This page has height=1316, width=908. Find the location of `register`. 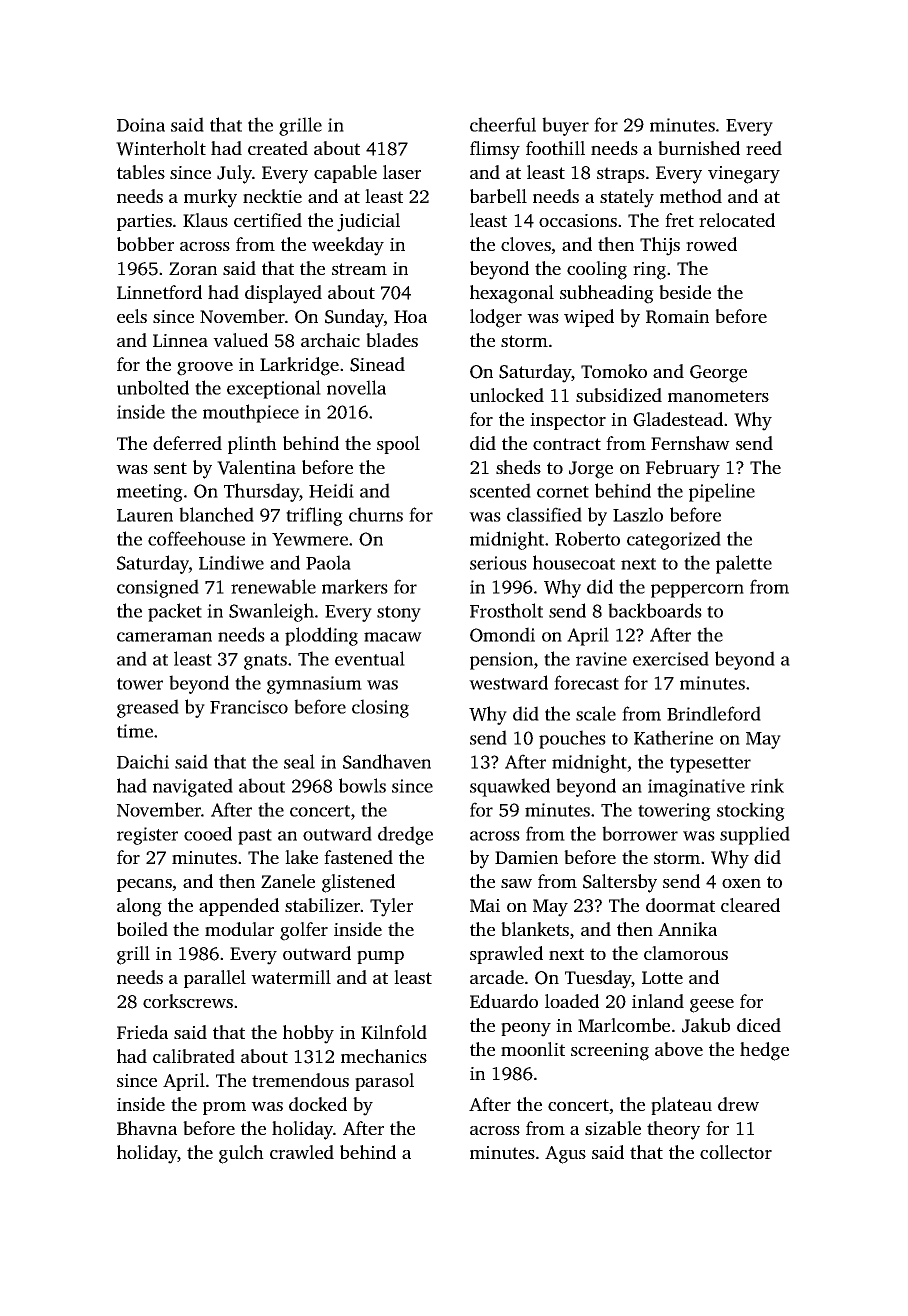

register is located at coordinates (147, 836).
